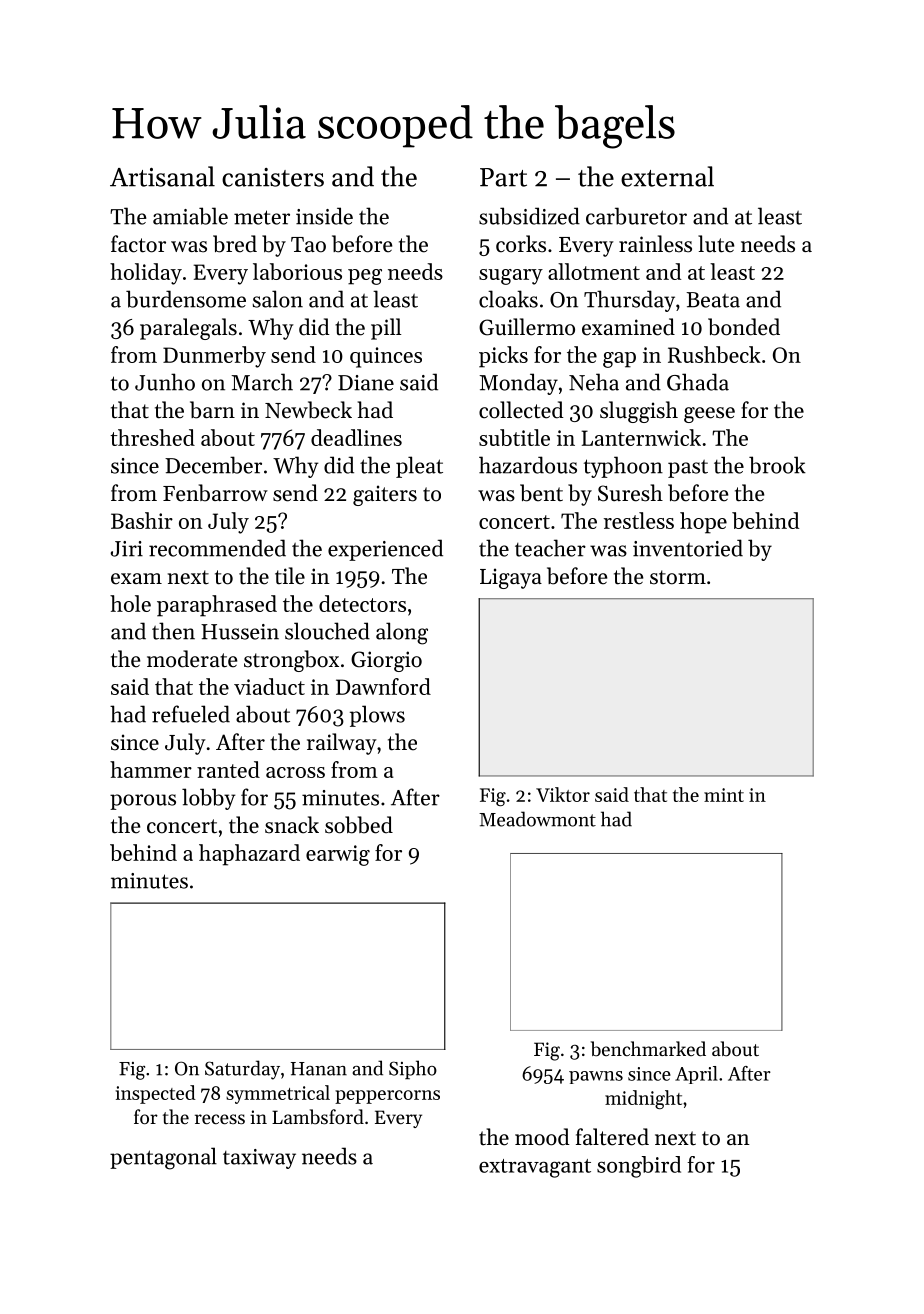  Describe the element at coordinates (308, 245) in the document. I see `Tao` at that location.
